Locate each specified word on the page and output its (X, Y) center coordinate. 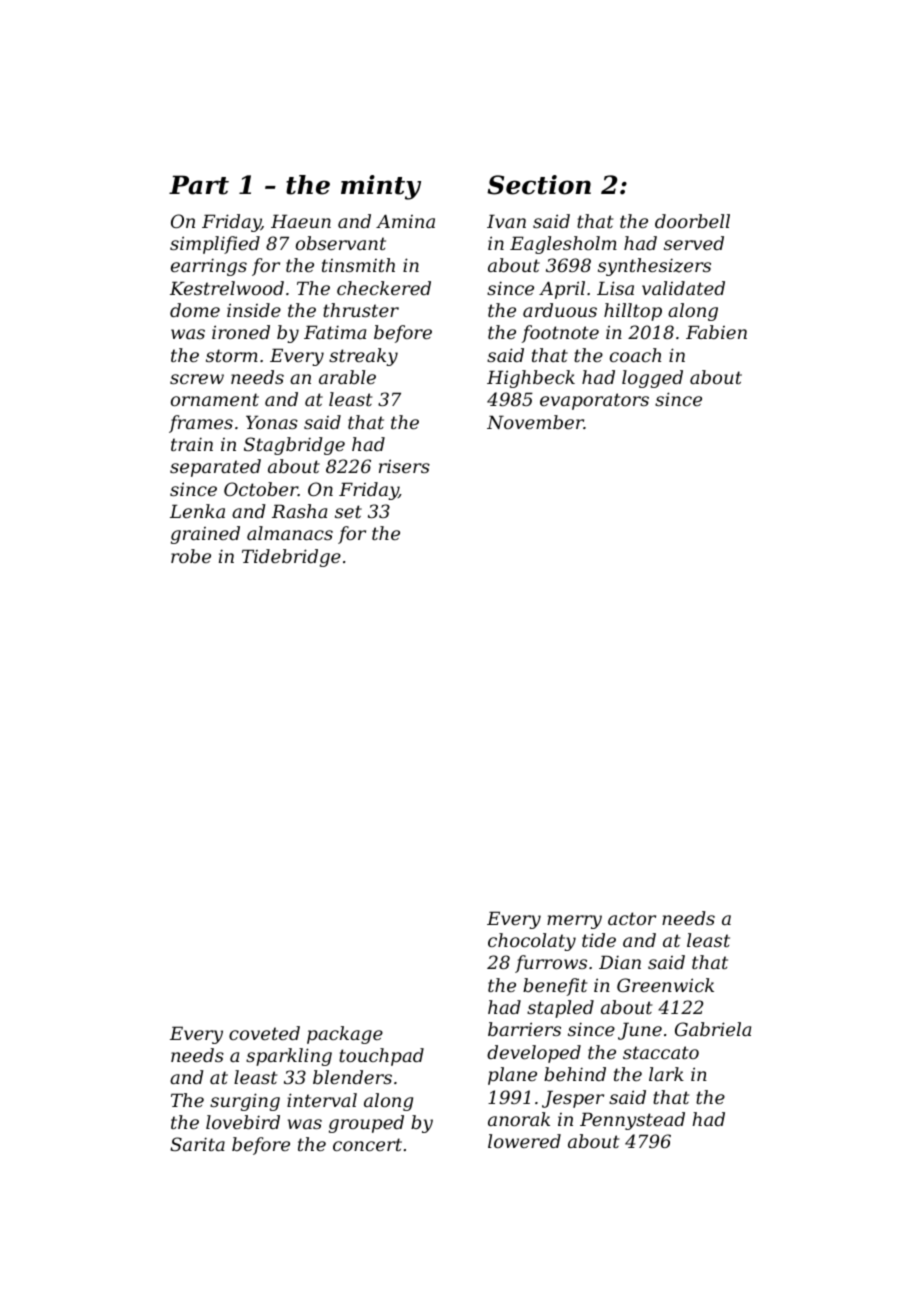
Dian (620, 962)
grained (205, 535)
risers (404, 466)
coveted (264, 1033)
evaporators (594, 401)
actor (632, 918)
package (345, 1035)
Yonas (272, 422)
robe (191, 556)
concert (367, 1144)
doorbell (692, 221)
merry (574, 922)
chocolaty (532, 942)
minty (381, 187)
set (348, 511)
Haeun (301, 221)
